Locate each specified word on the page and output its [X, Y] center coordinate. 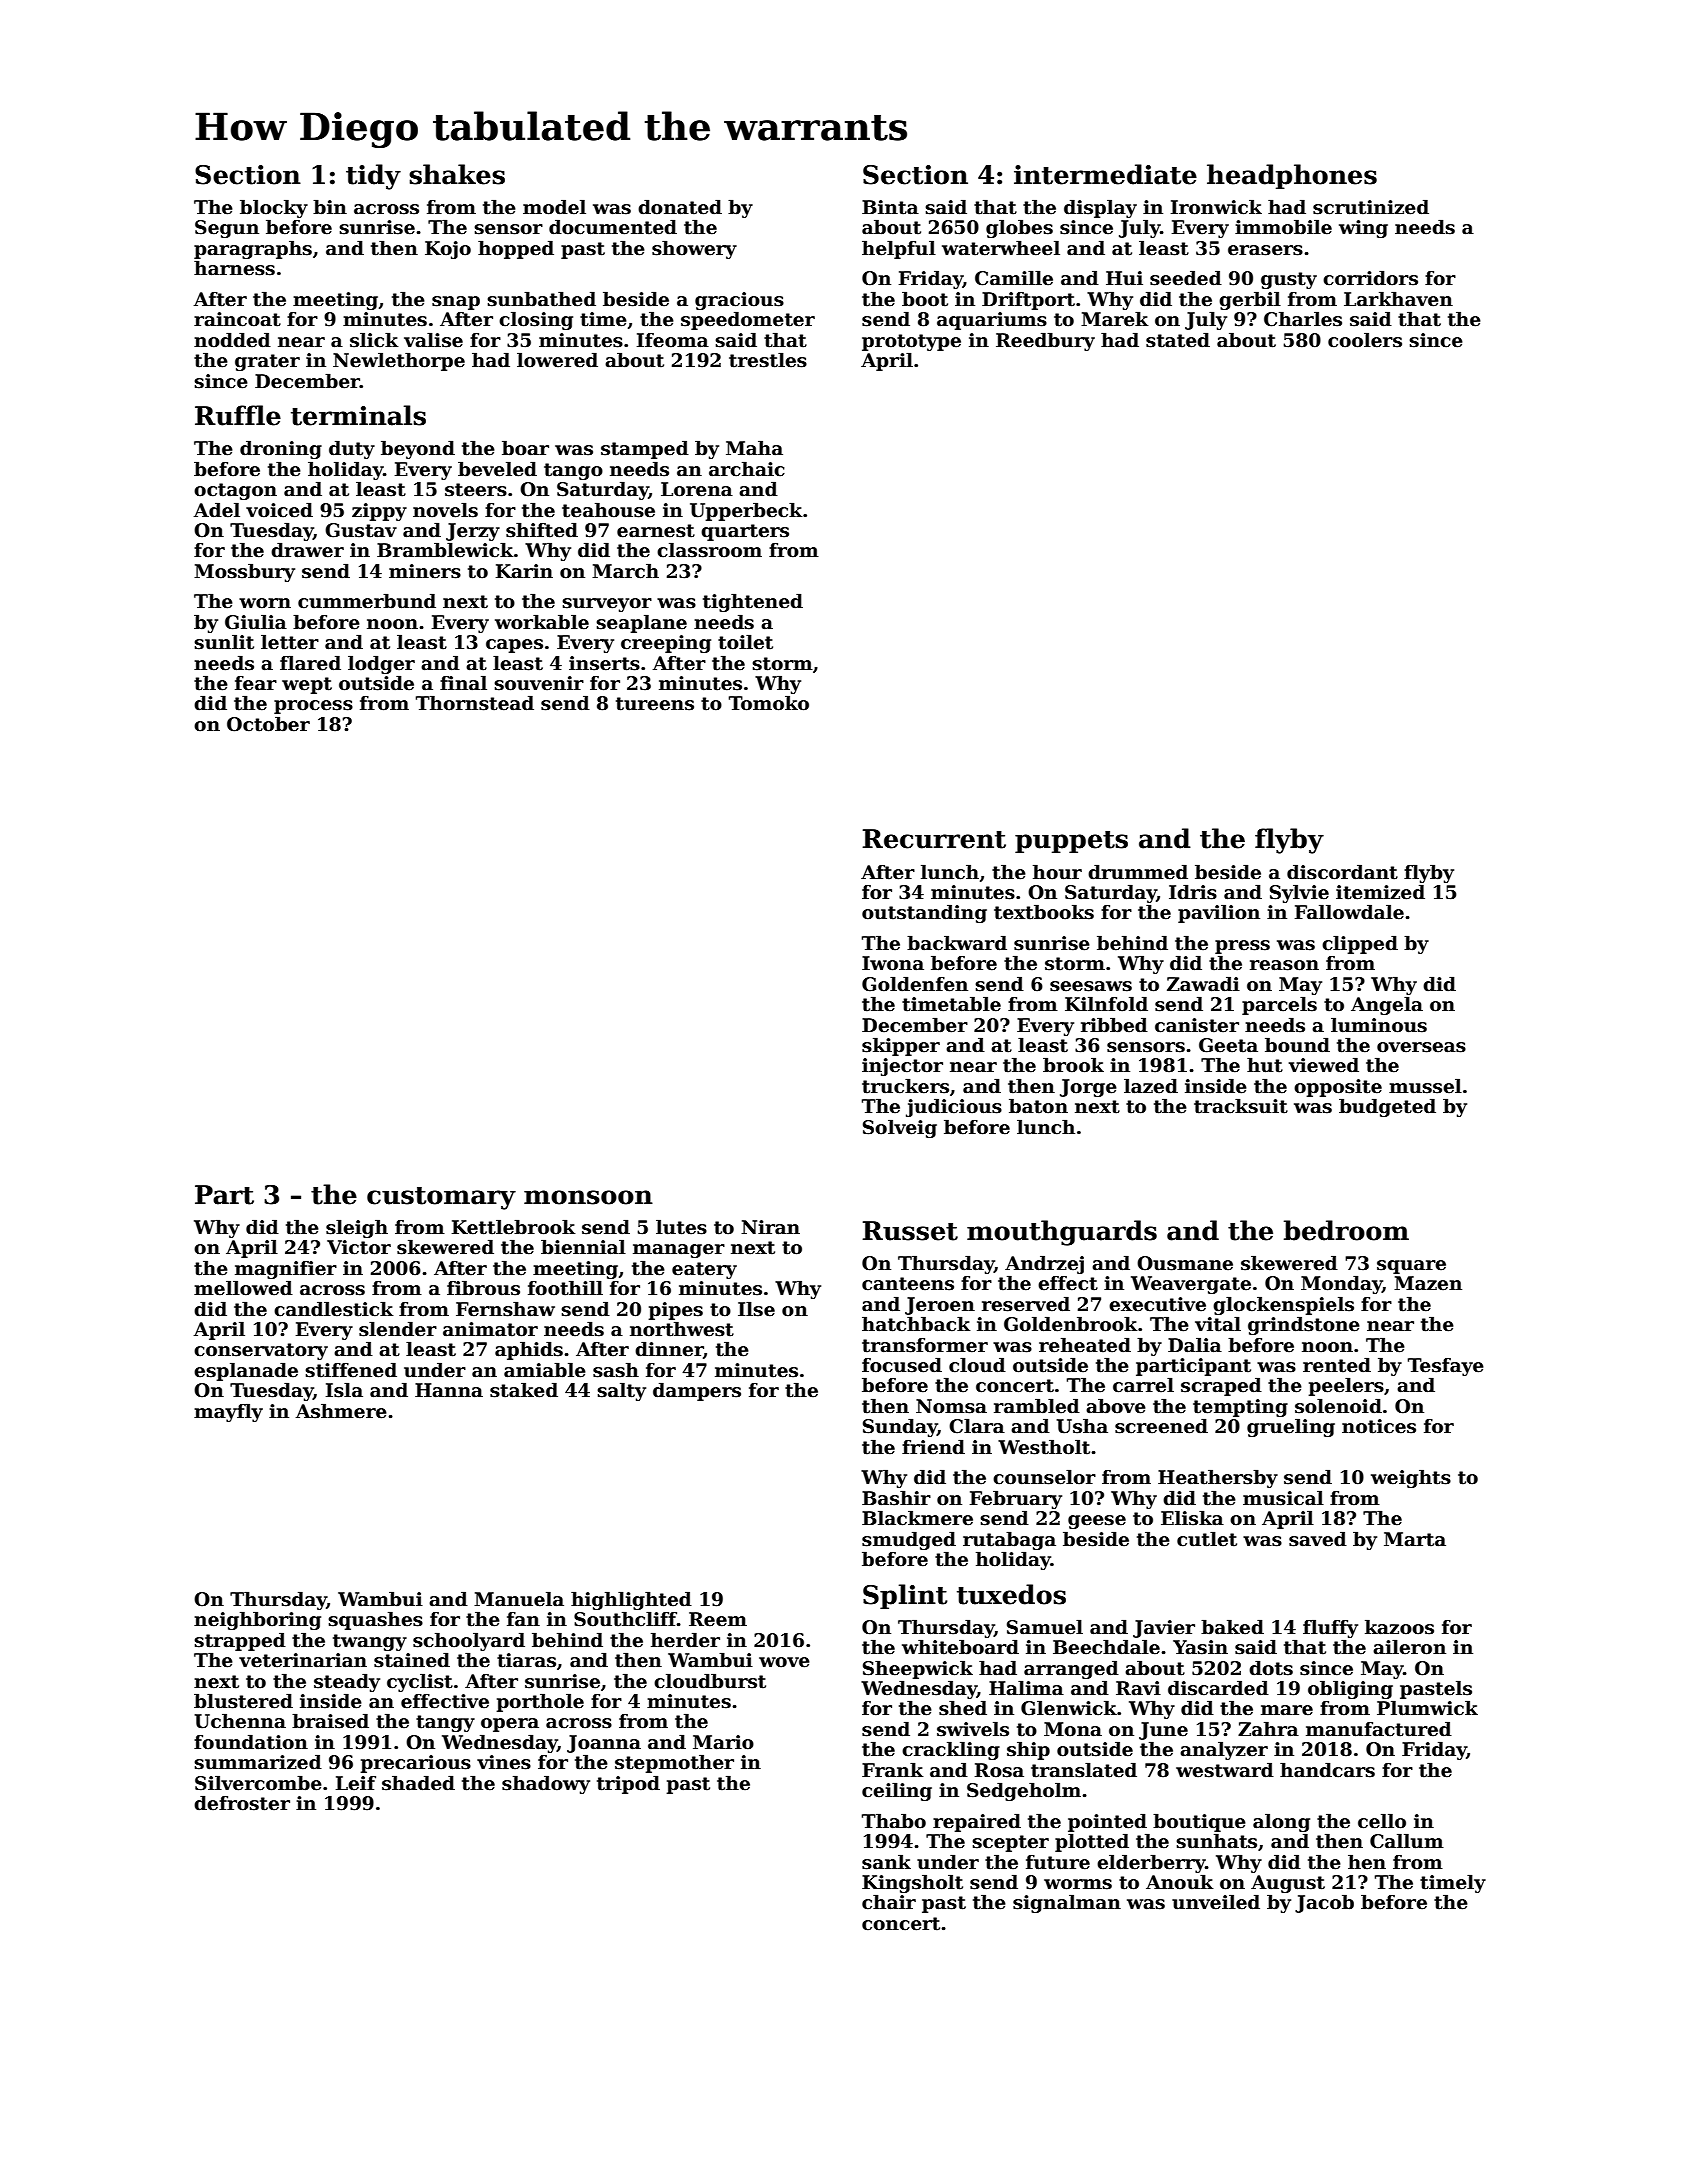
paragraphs [253, 249]
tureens [655, 704]
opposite [1338, 1088]
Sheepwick [918, 1669]
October [268, 724]
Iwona [893, 963]
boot [925, 299]
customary [441, 1198]
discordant [1342, 872]
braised [330, 1721]
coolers [1365, 340]
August [1288, 1884]
